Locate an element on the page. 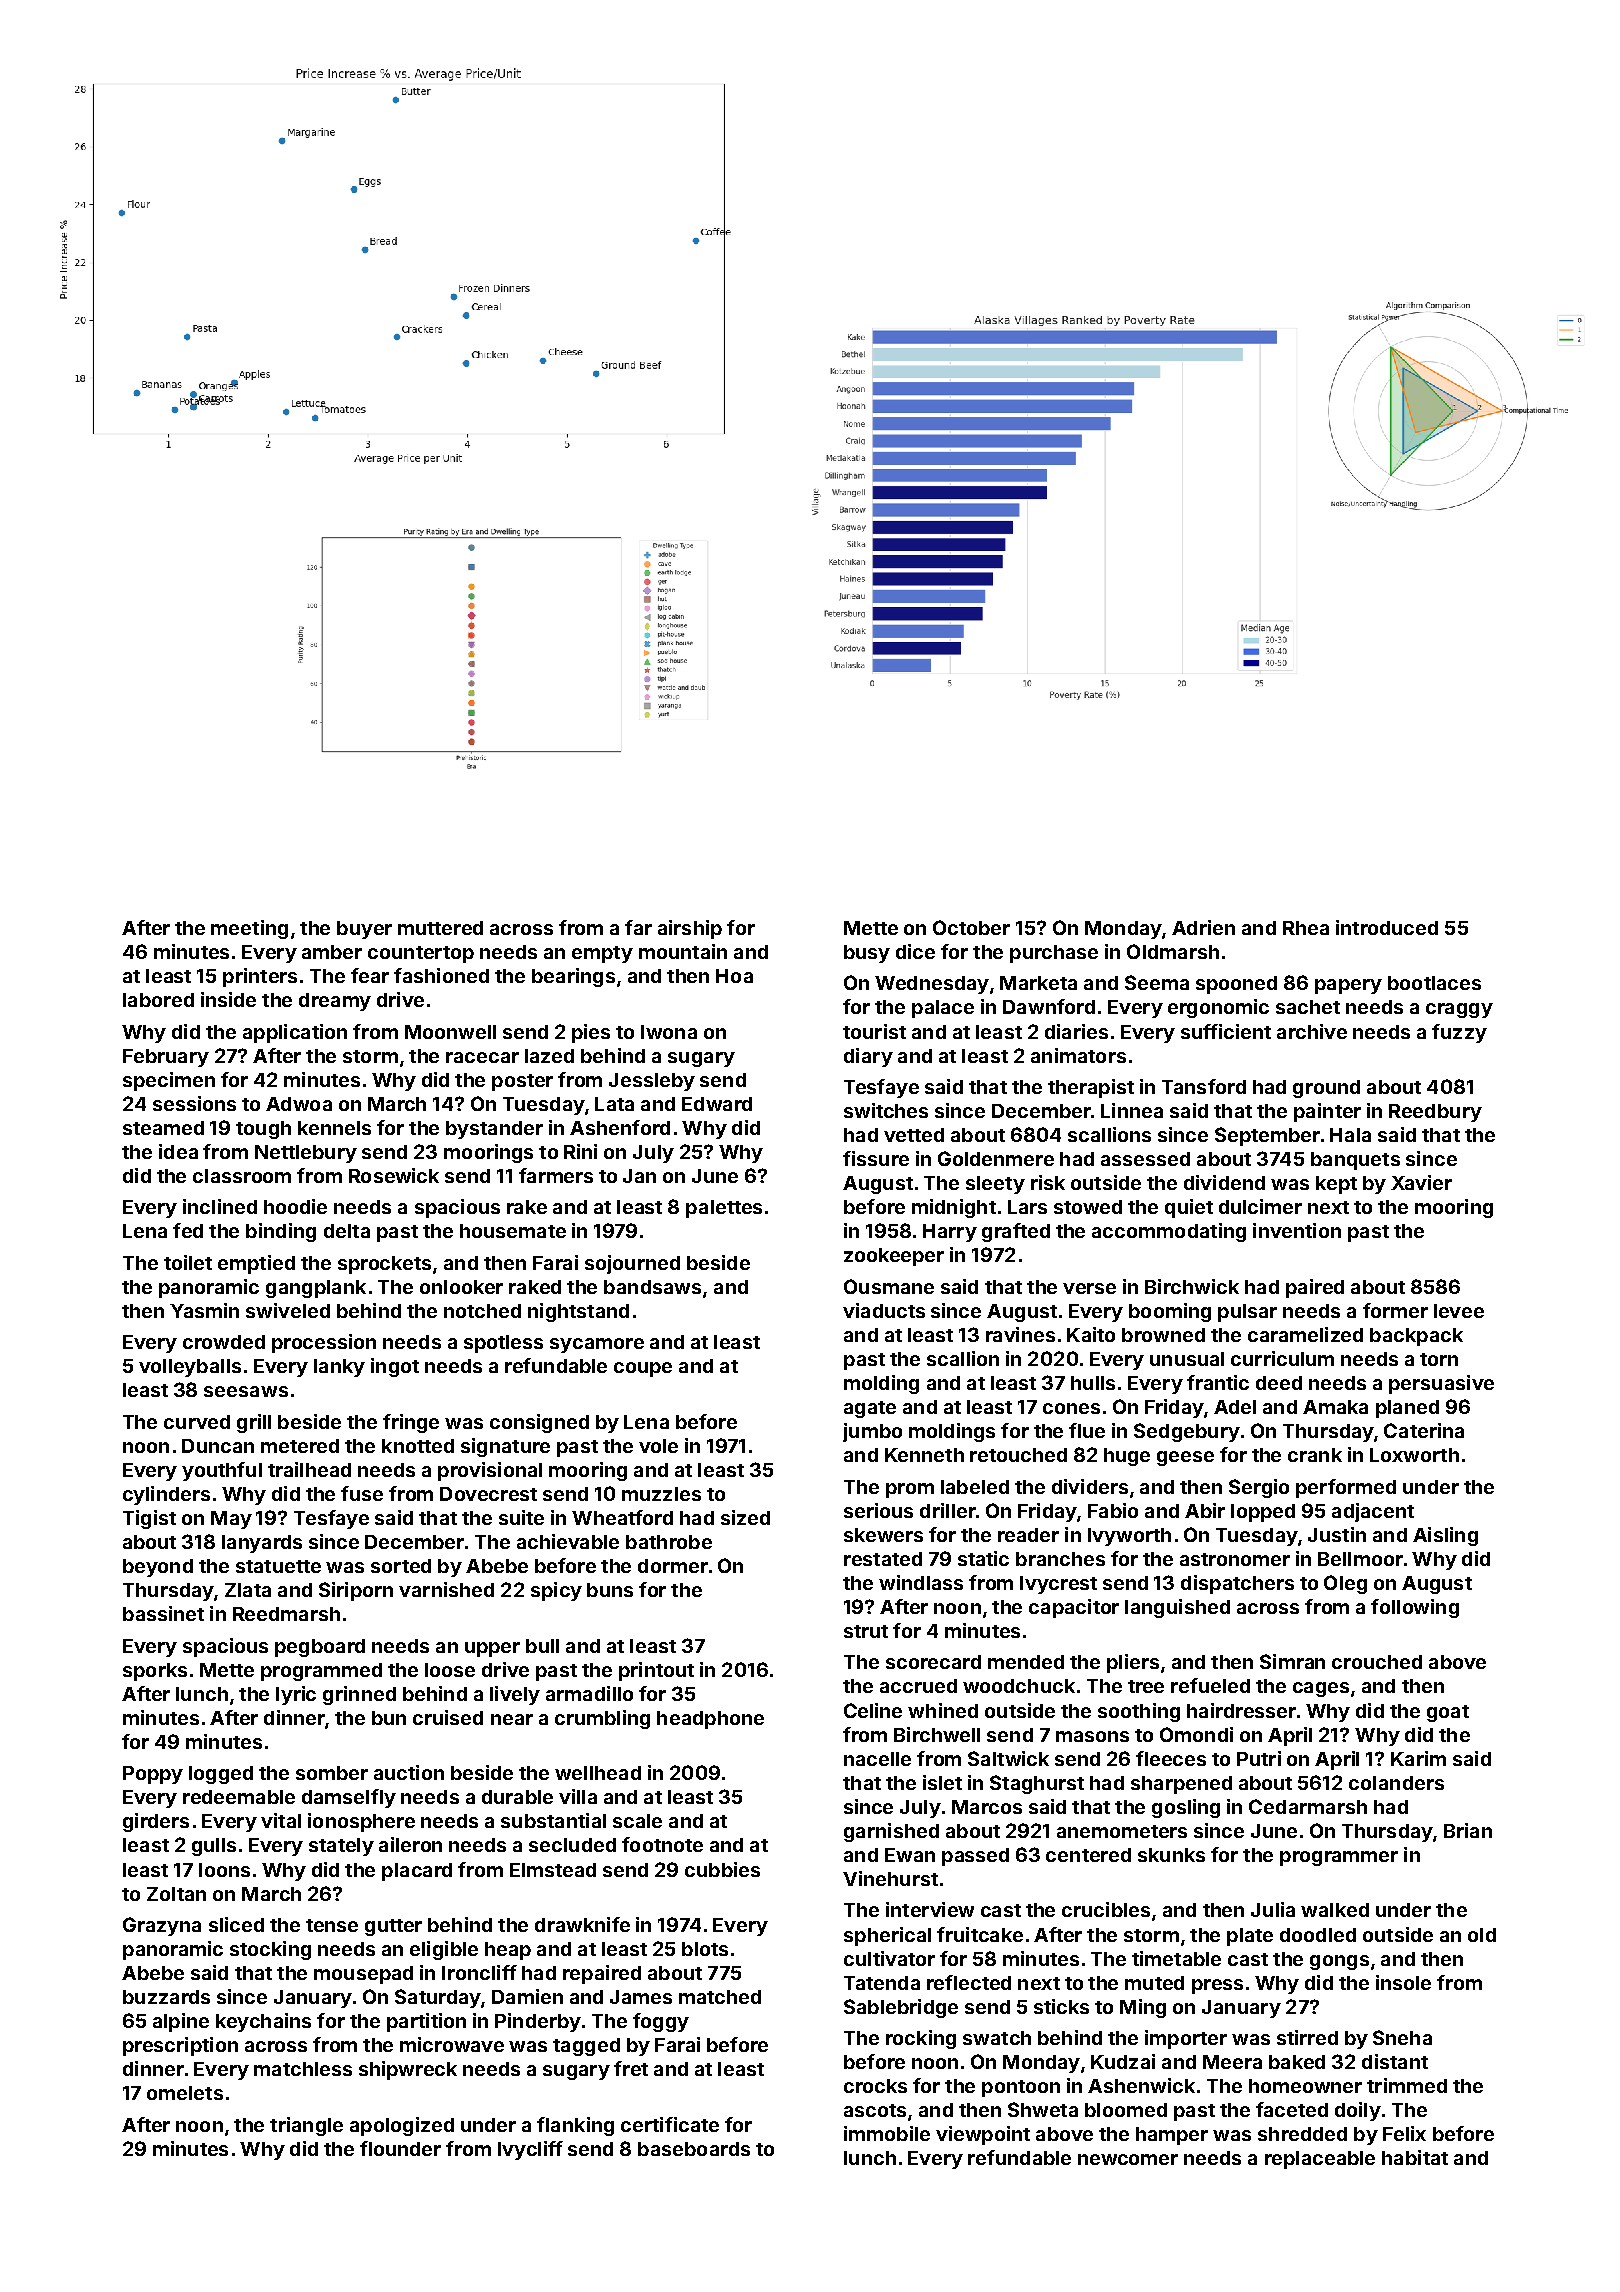 The image size is (1620, 2292). purchase is located at coordinates (1054, 954).
